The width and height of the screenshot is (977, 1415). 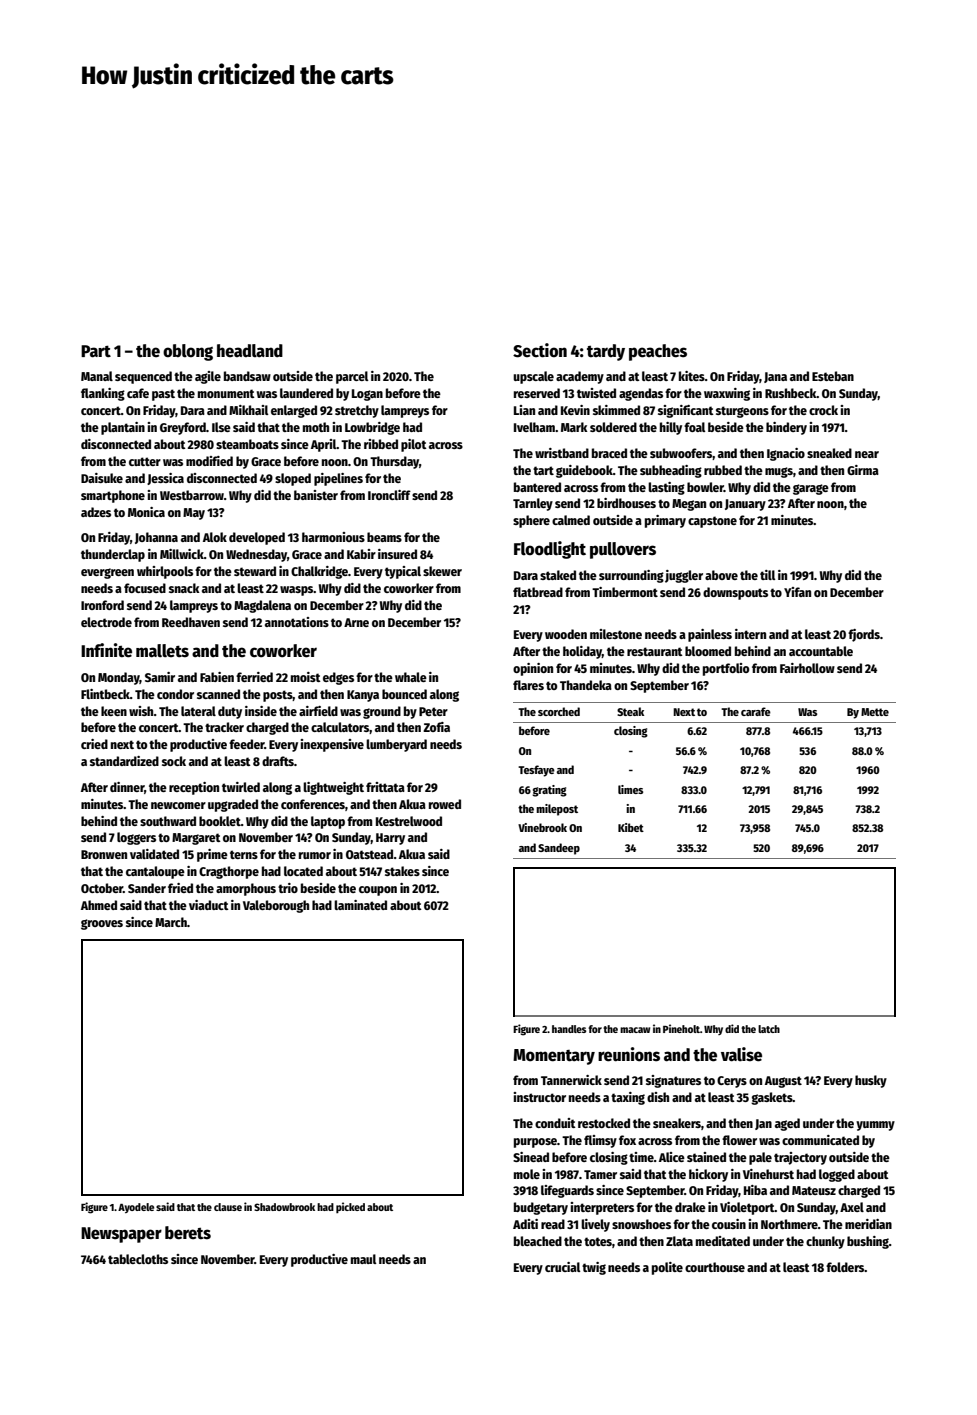 I want to click on birdhouses, so click(x=626, y=503).
